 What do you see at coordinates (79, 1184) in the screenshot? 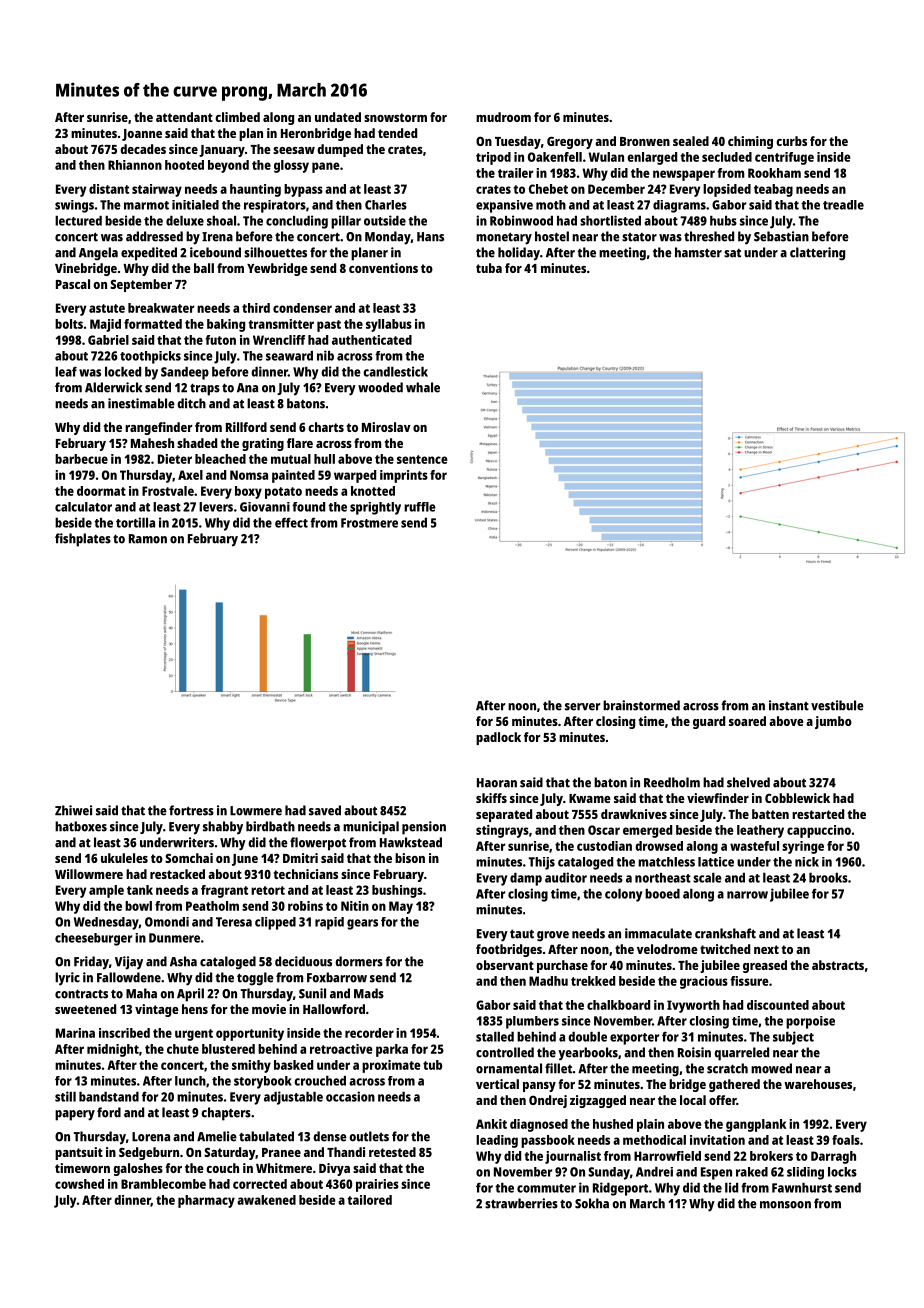
I see `cowshed` at bounding box center [79, 1184].
